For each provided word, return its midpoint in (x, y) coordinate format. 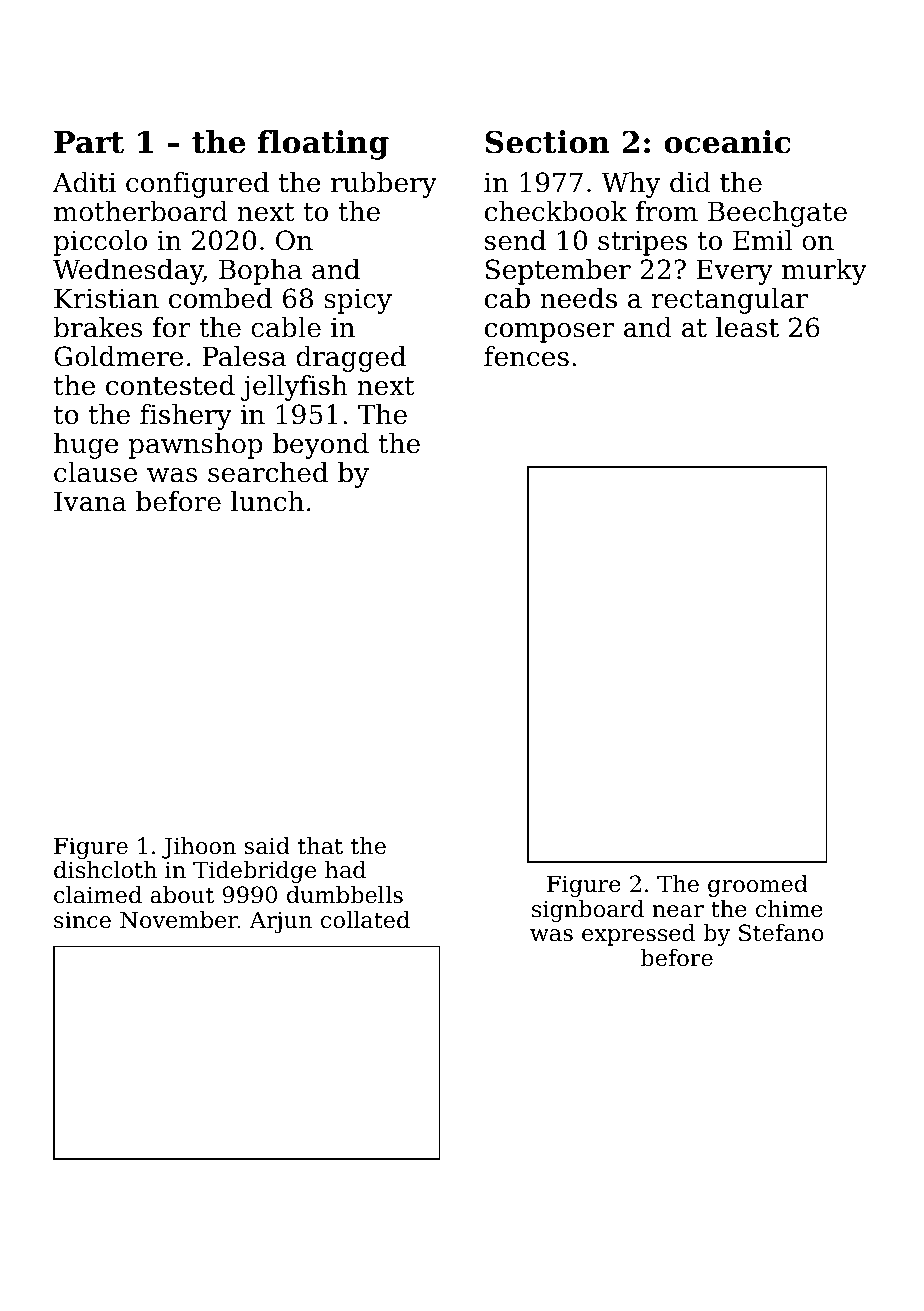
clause (95, 472)
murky (824, 272)
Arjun (280, 922)
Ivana (90, 501)
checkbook (556, 211)
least (747, 327)
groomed (758, 886)
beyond (321, 446)
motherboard (141, 211)
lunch (267, 501)
